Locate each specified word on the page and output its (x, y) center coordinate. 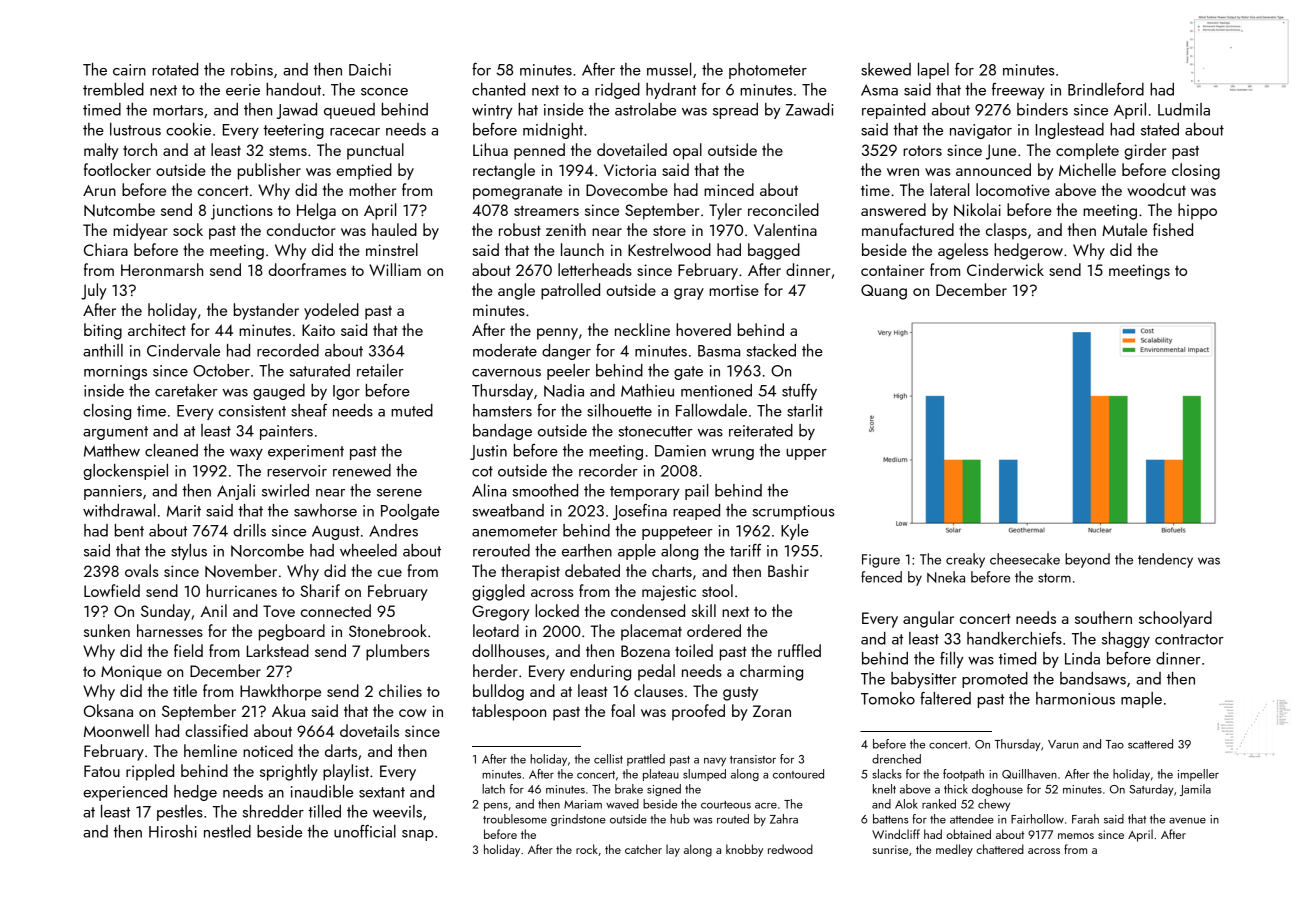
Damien (680, 451)
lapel (933, 71)
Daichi (370, 69)
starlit (805, 410)
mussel (669, 69)
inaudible (322, 791)
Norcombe (267, 550)
